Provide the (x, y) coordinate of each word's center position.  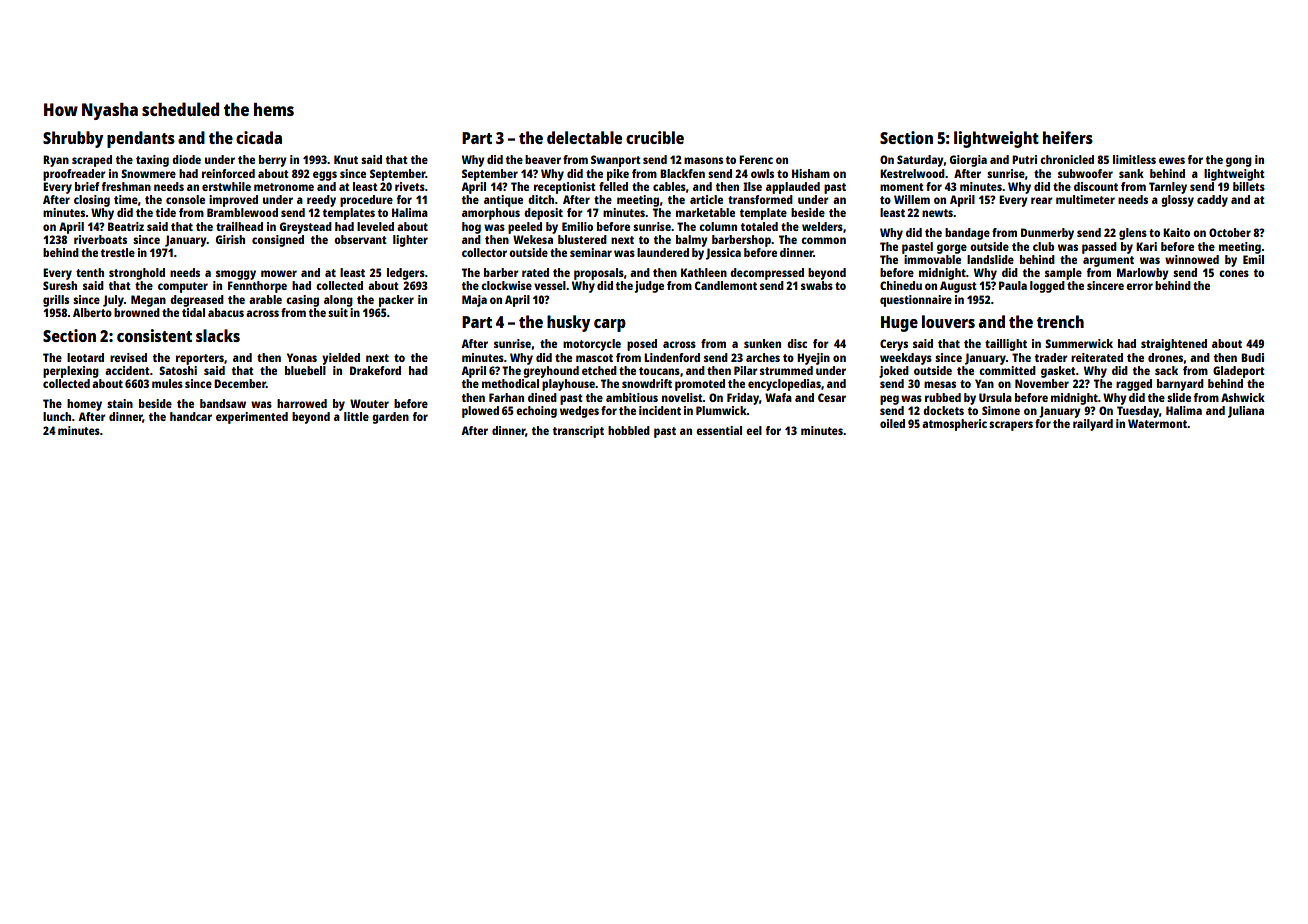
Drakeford (375, 370)
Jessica (723, 254)
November (1042, 383)
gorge (952, 249)
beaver (543, 159)
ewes (1172, 160)
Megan (148, 301)
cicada (259, 137)
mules (167, 383)
